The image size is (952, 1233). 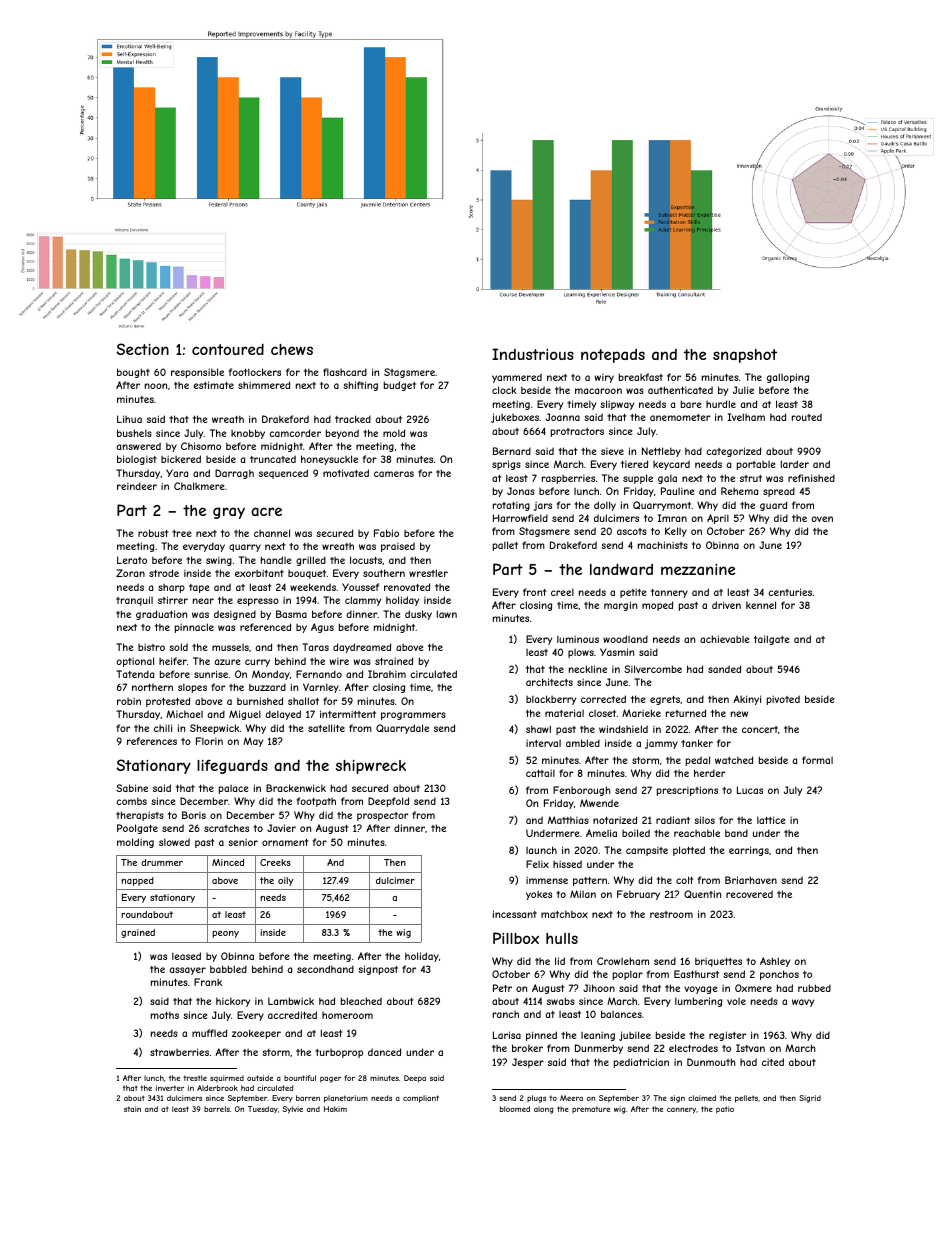 I want to click on Brackenwick, so click(x=296, y=788).
